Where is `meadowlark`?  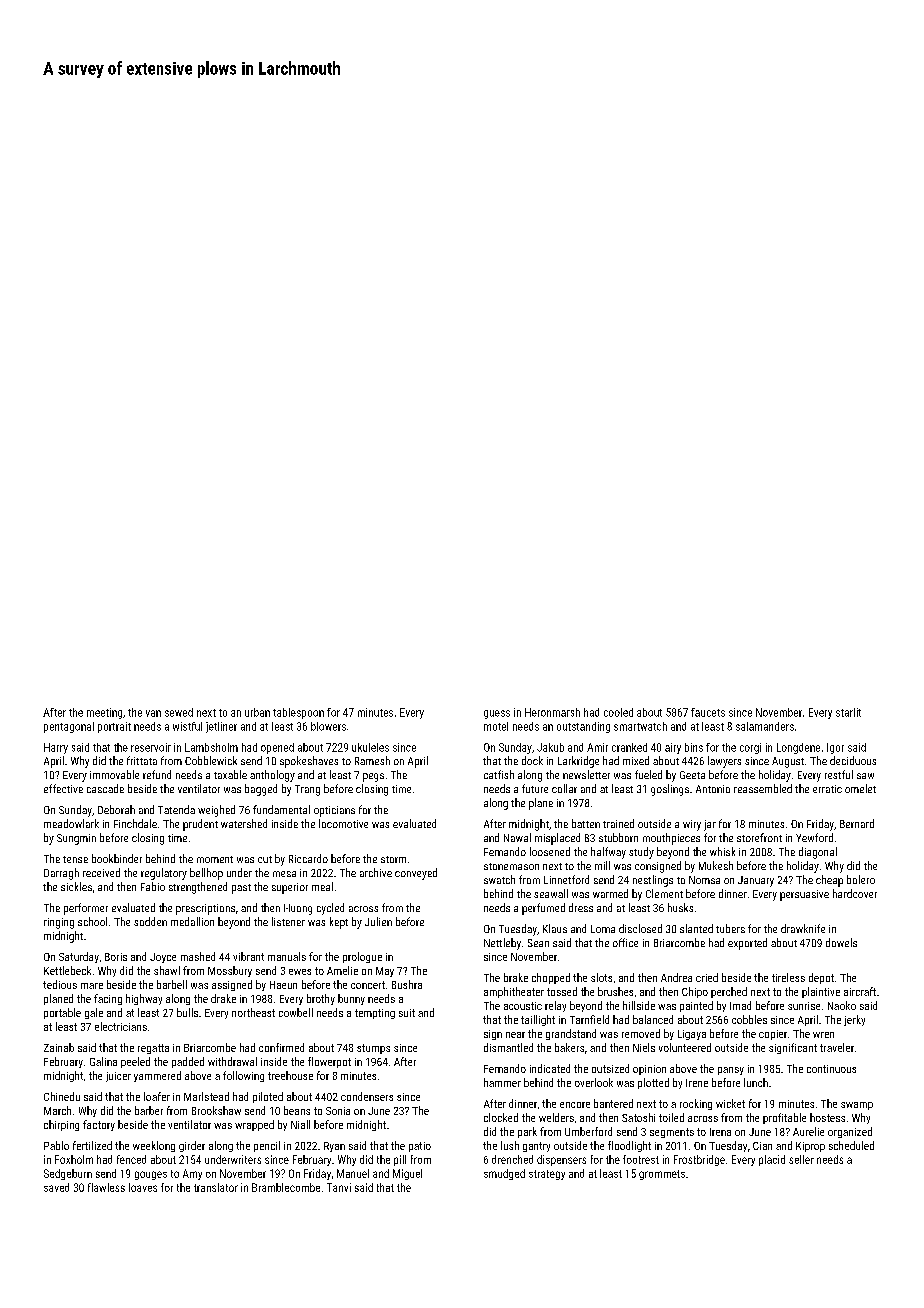 meadowlark is located at coordinates (71, 823).
